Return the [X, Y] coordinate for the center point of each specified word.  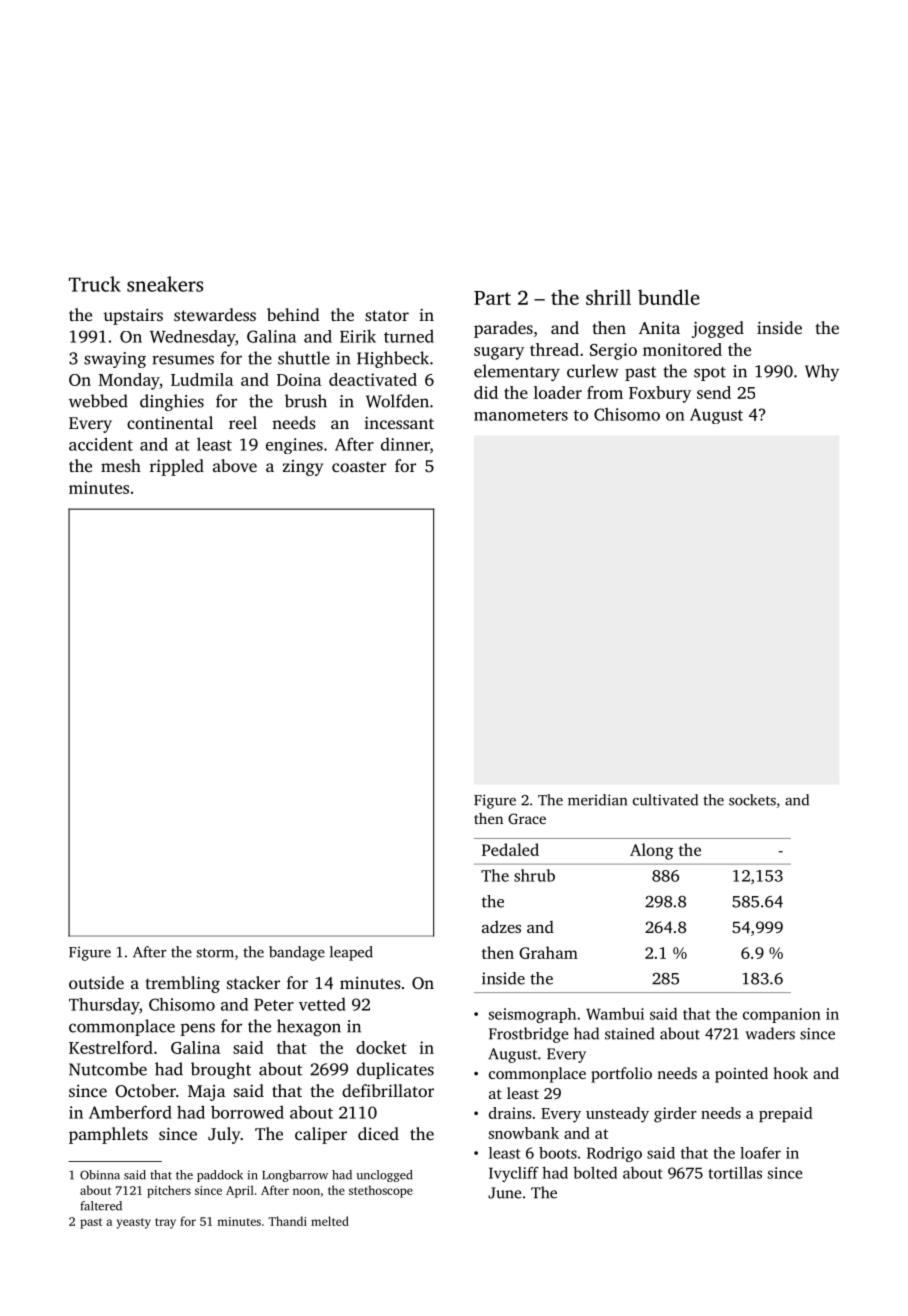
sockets [752, 800]
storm [215, 953]
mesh [121, 465]
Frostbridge [529, 1035]
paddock [220, 1176]
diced [378, 1133]
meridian [597, 800]
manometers [521, 415]
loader [558, 392]
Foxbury [660, 394]
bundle [669, 297]
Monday [129, 381]
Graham [548, 952]
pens [197, 1029]
